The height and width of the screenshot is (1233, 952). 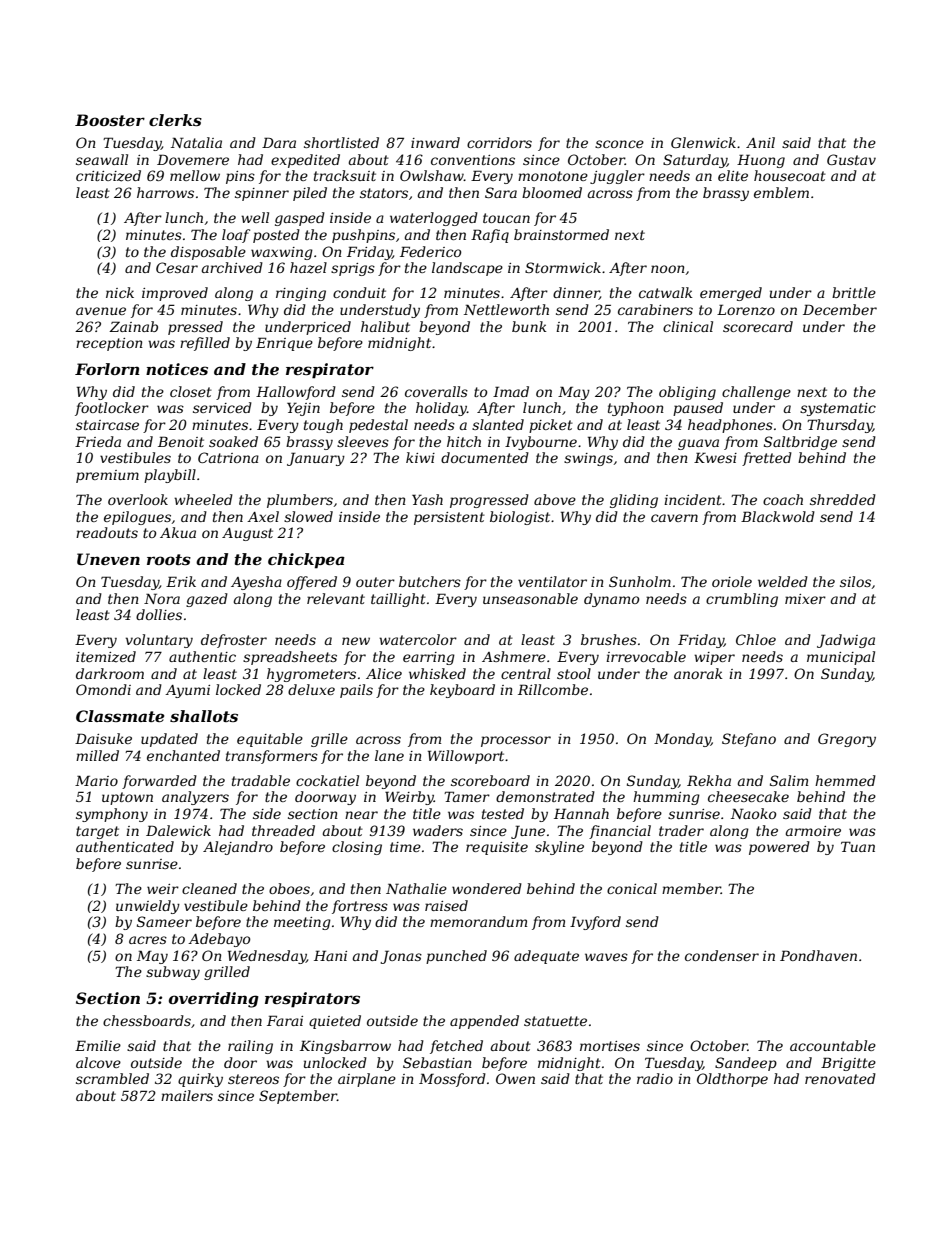 What do you see at coordinates (200, 1080) in the screenshot?
I see `quirky` at bounding box center [200, 1080].
